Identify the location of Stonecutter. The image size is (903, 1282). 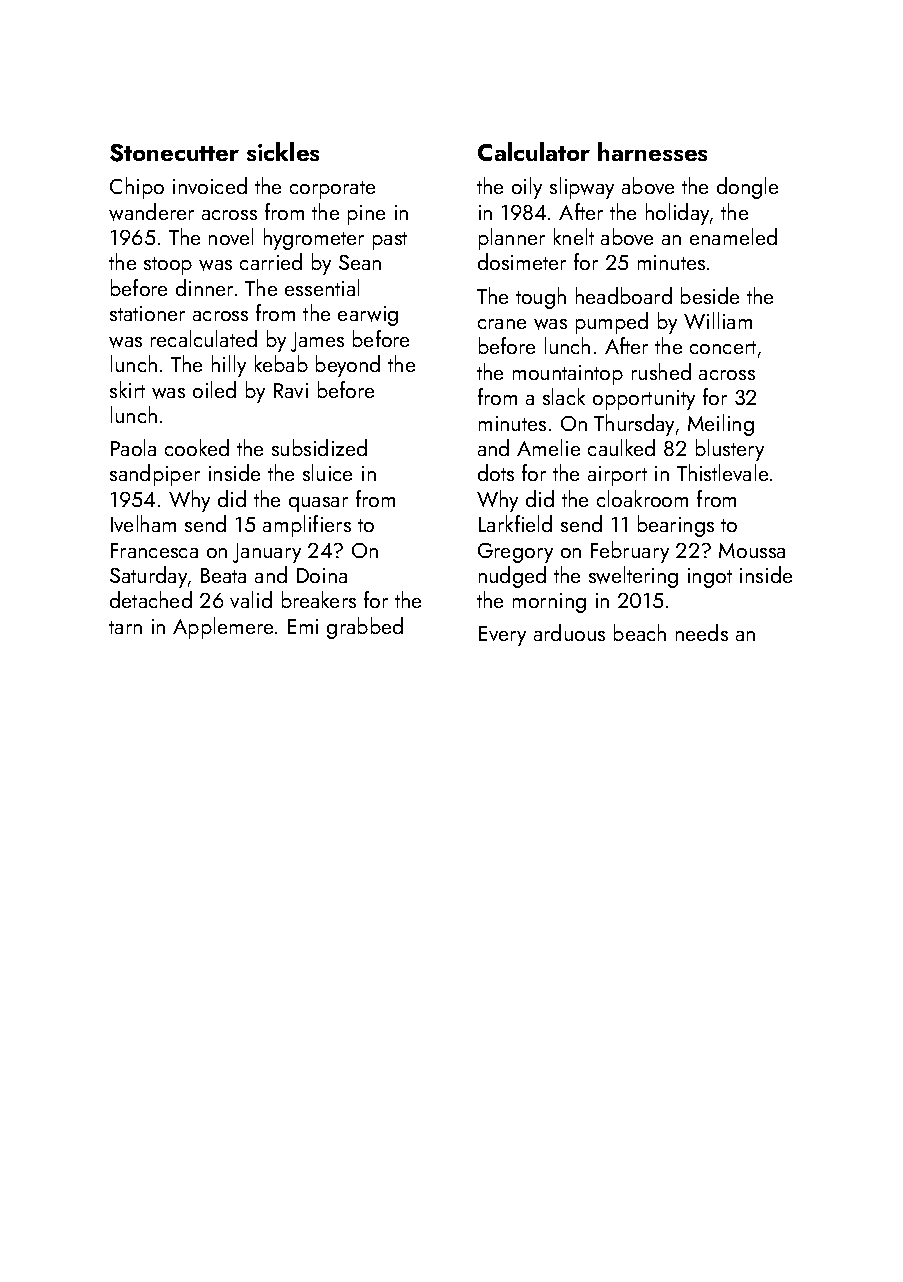
(174, 153).
